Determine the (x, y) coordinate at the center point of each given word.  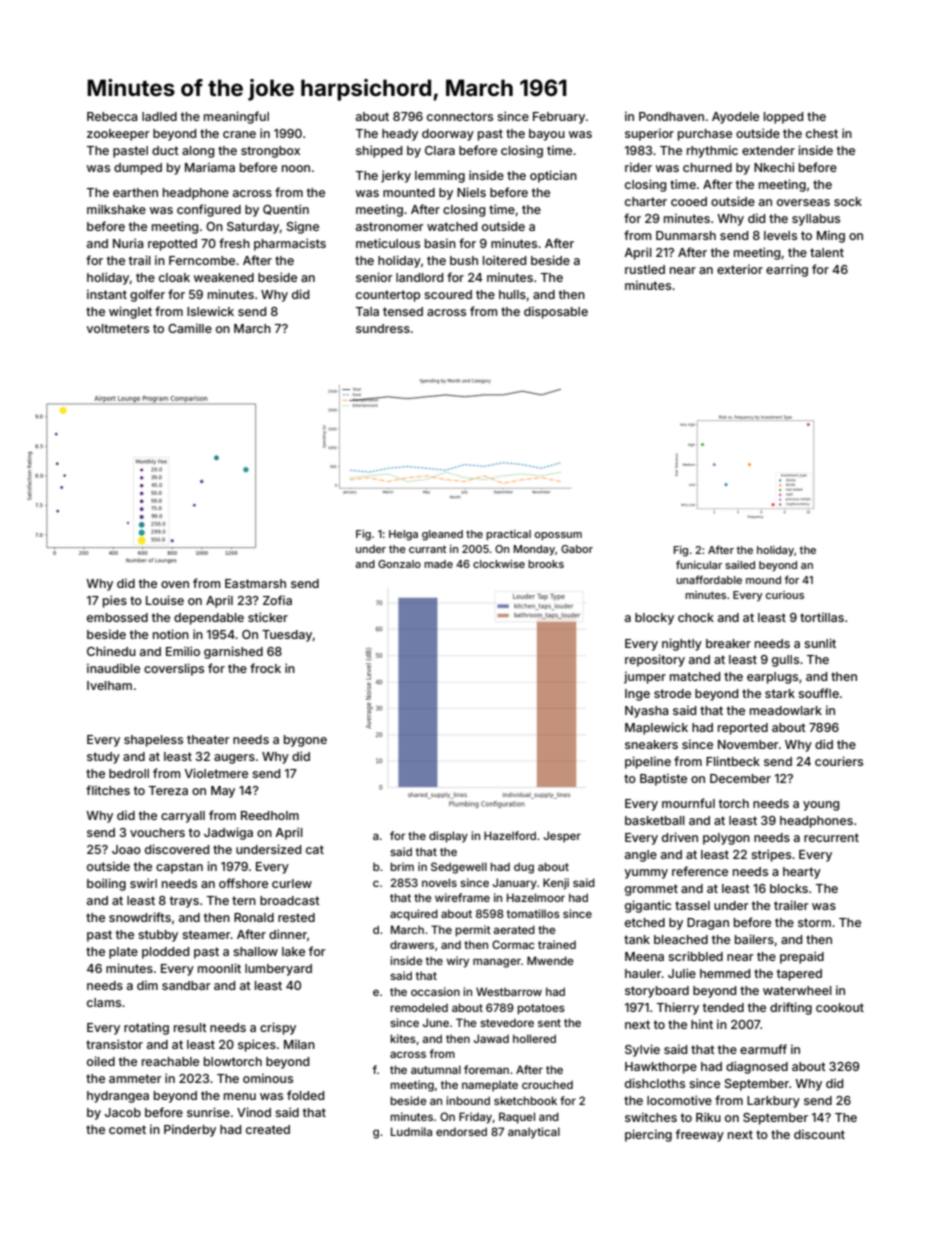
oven (175, 584)
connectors (460, 116)
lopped (783, 118)
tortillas (822, 617)
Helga (403, 535)
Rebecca (112, 116)
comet (127, 1129)
